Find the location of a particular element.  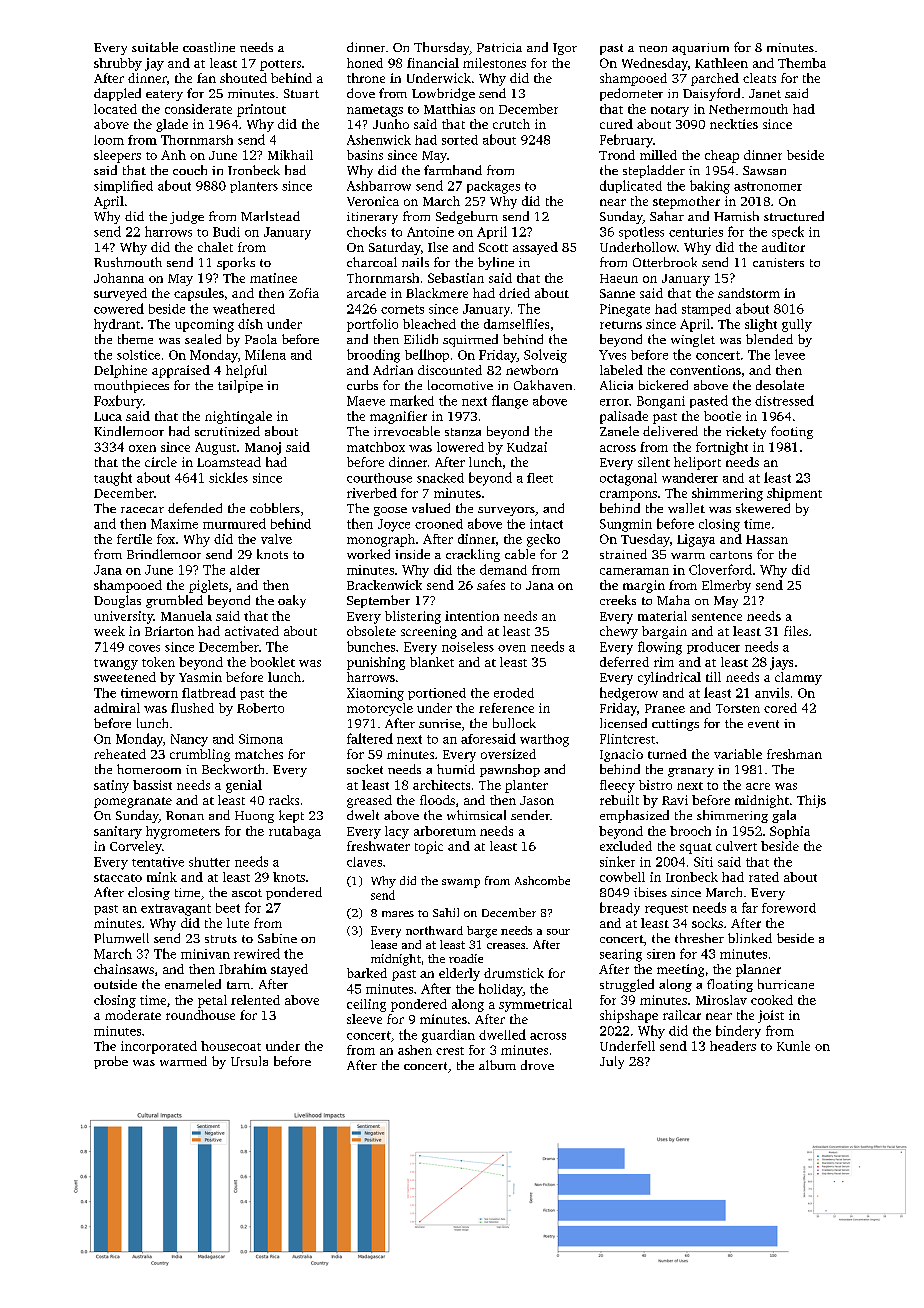

neon is located at coordinates (653, 49).
